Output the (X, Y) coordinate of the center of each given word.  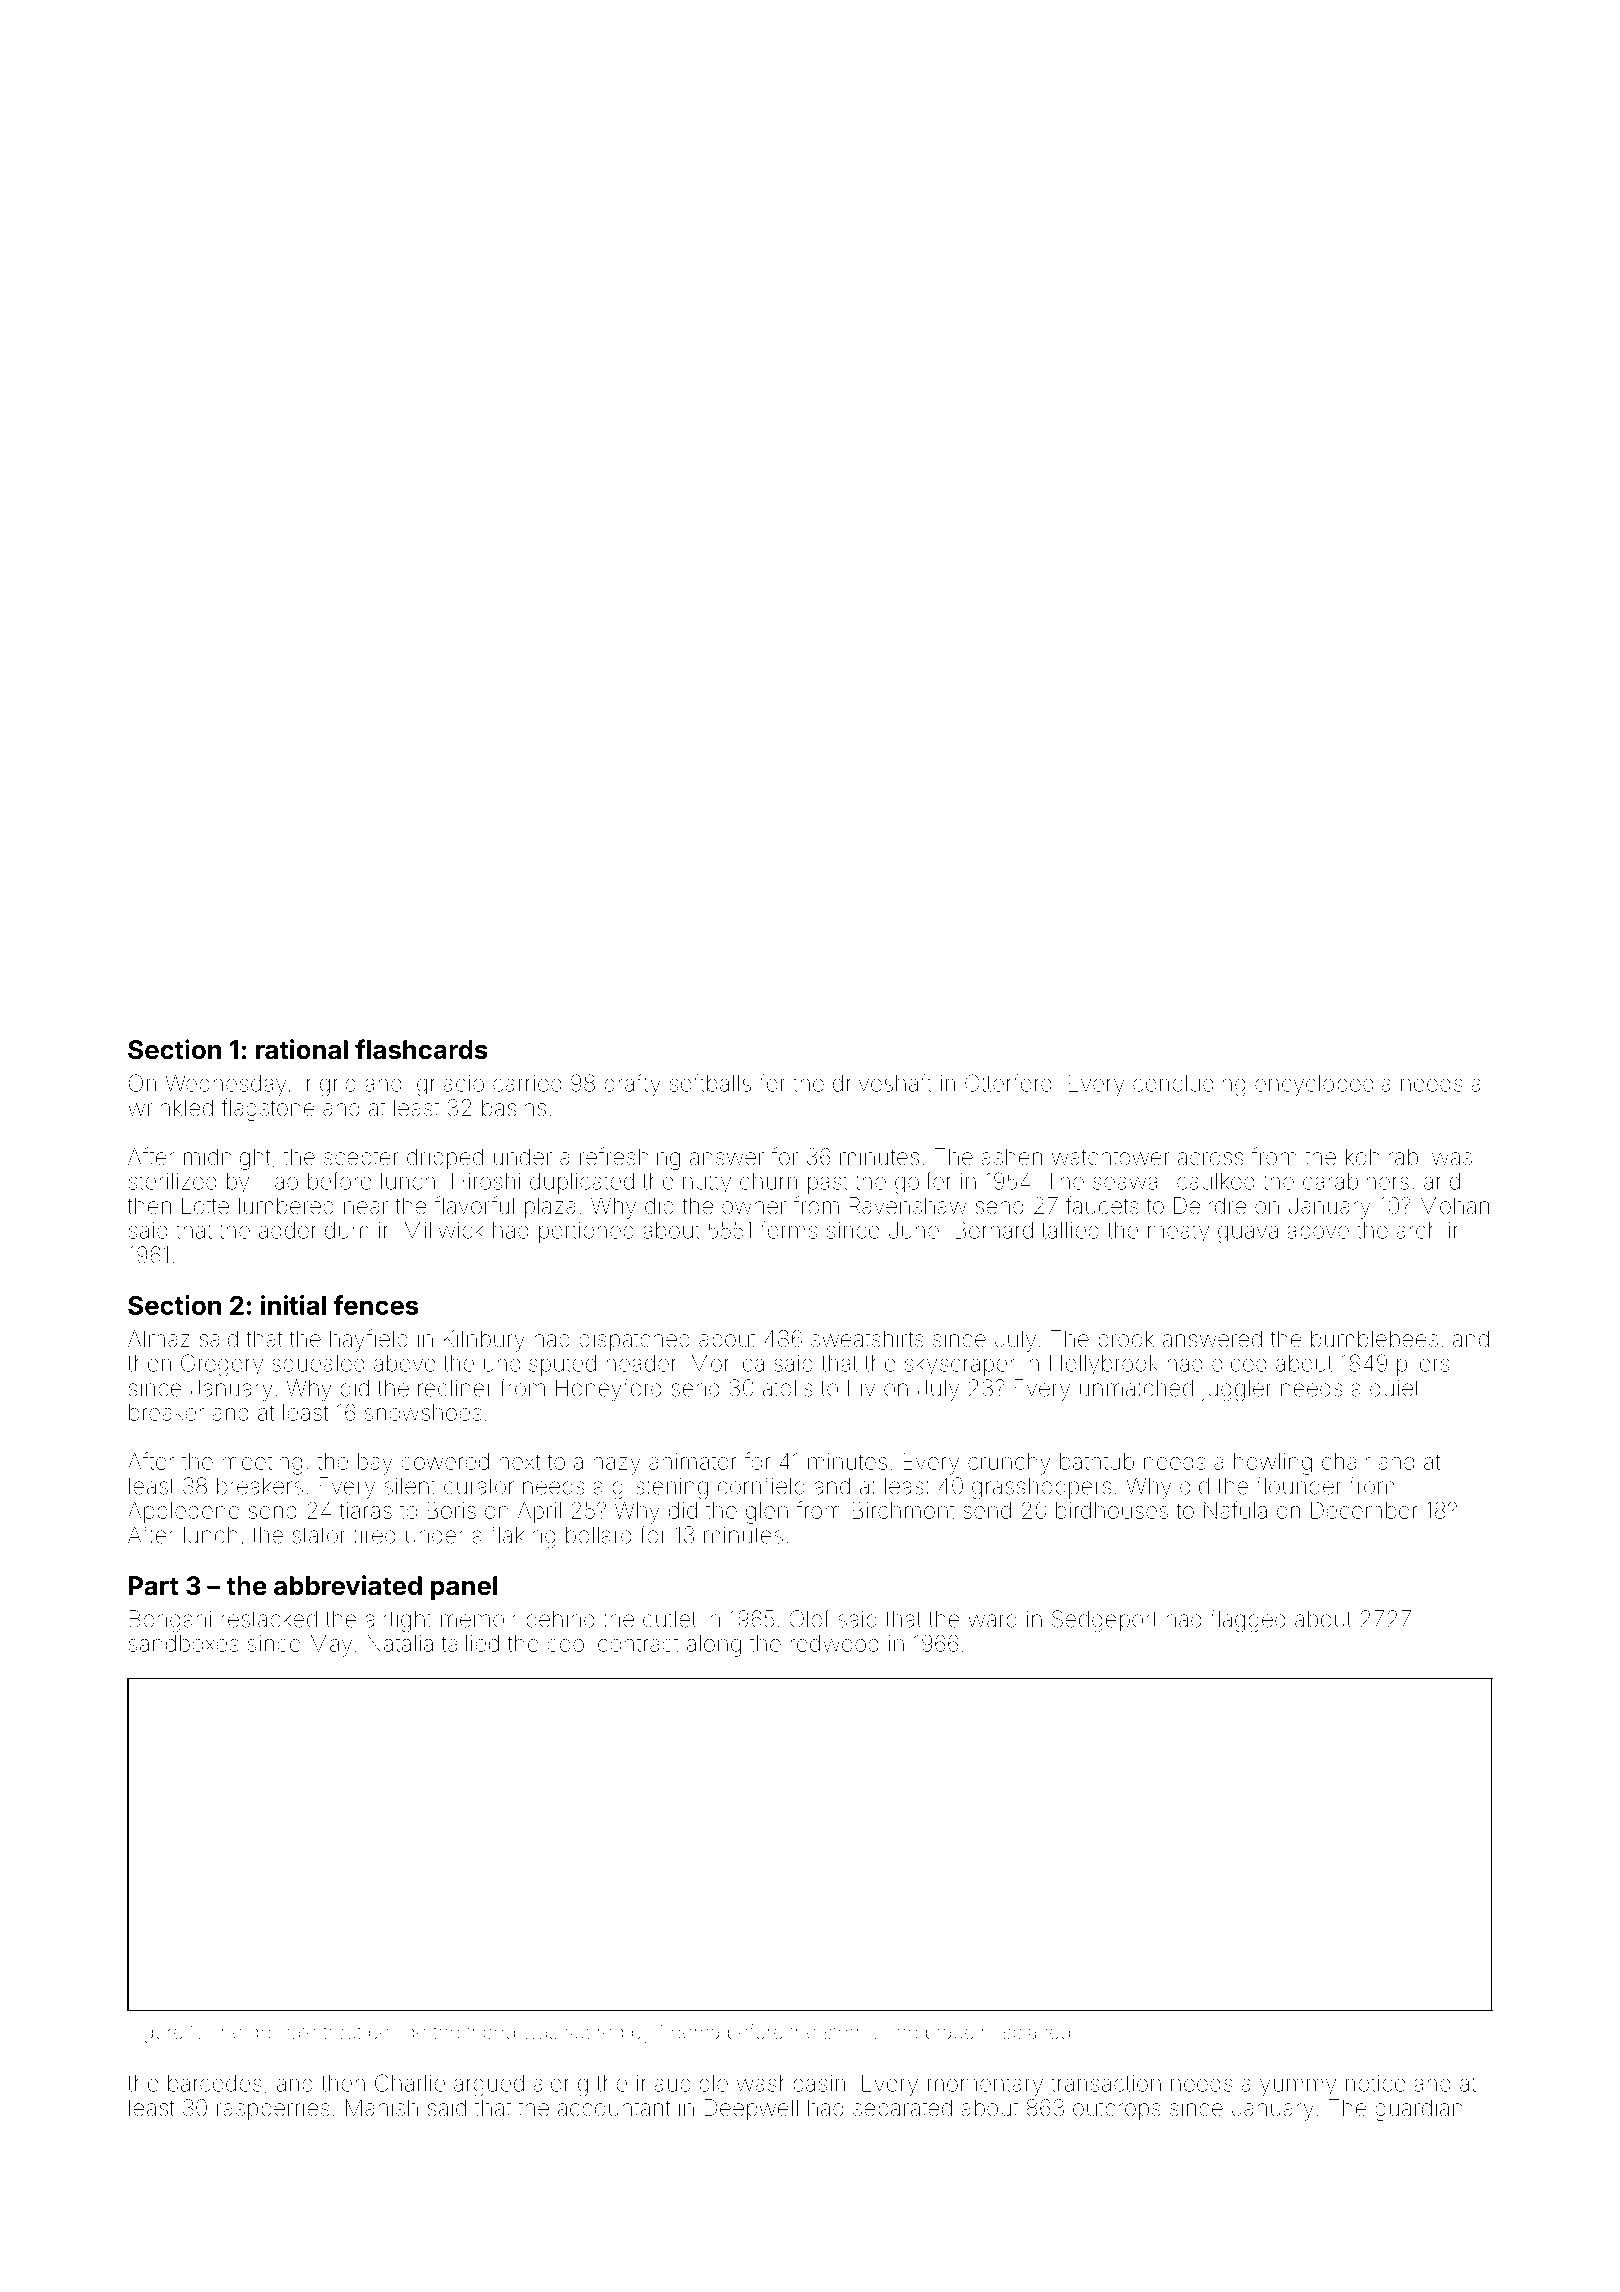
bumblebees (1374, 1339)
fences (375, 1305)
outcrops (1117, 2111)
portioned (586, 1232)
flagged (1247, 1620)
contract (638, 1644)
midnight (227, 1159)
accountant (614, 2108)
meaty (1178, 1233)
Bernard (994, 1230)
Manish (382, 2108)
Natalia (400, 1643)
